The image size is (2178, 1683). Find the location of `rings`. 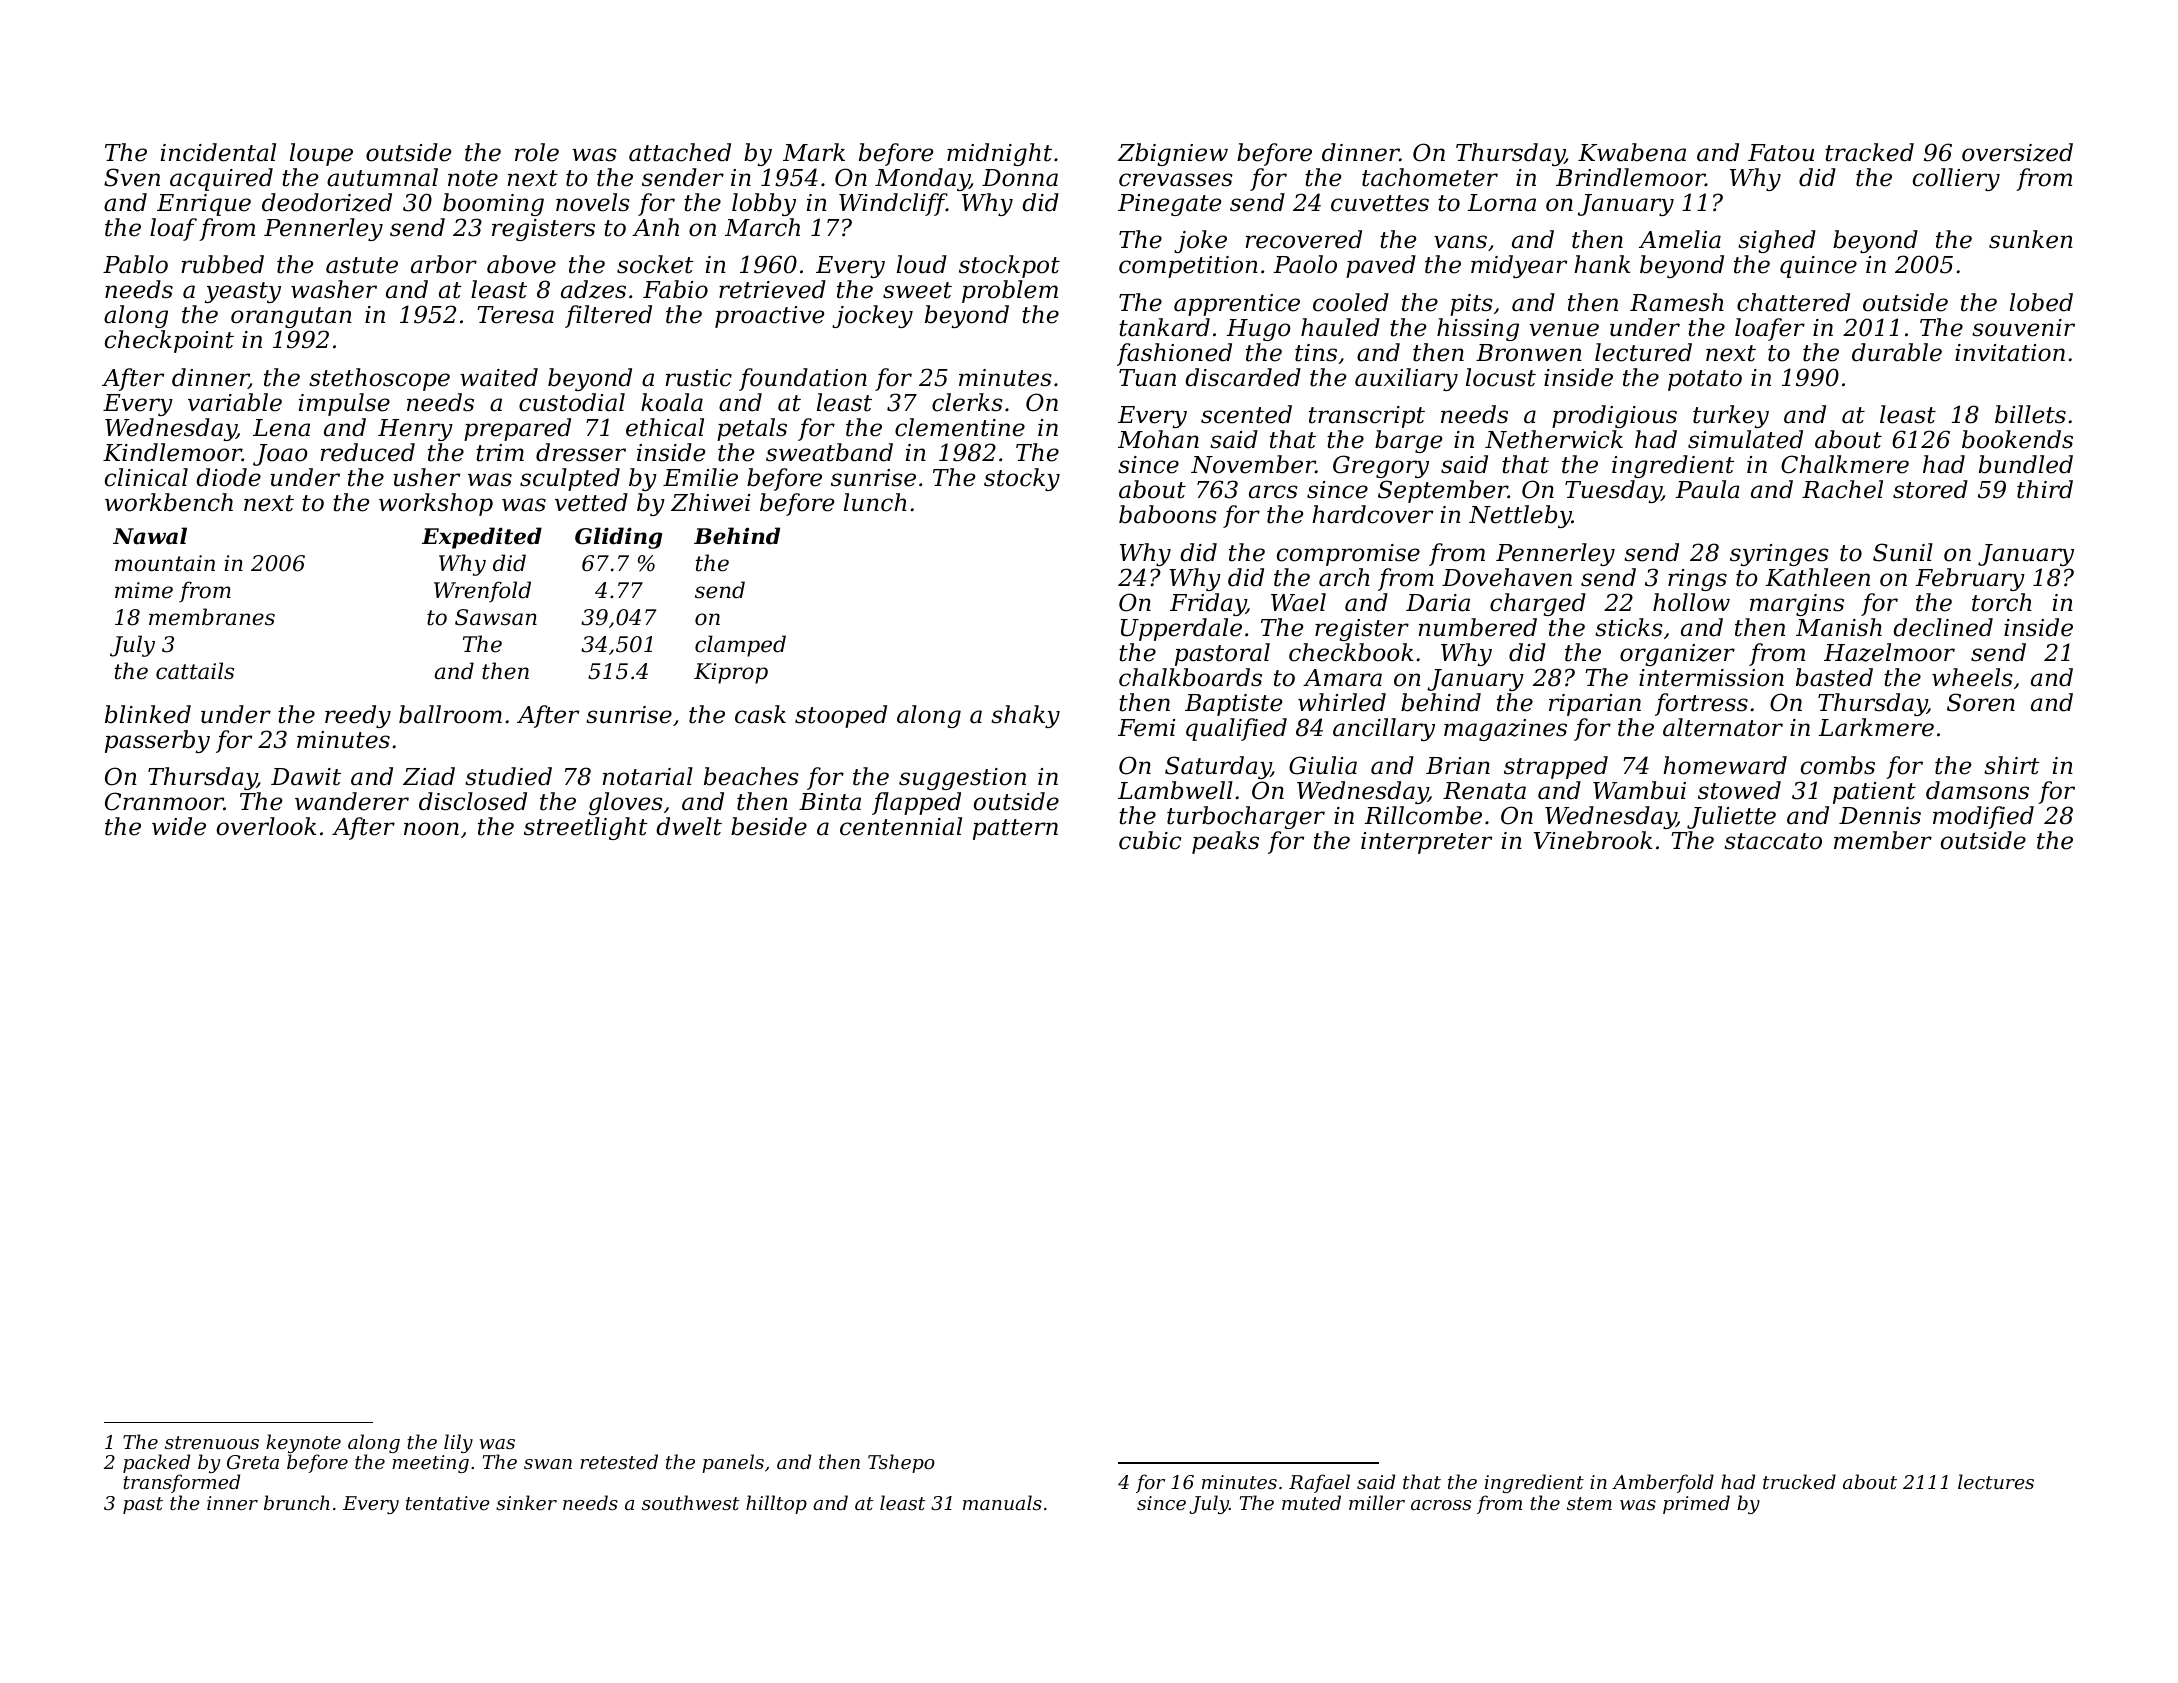

rings is located at coordinates (1697, 580).
